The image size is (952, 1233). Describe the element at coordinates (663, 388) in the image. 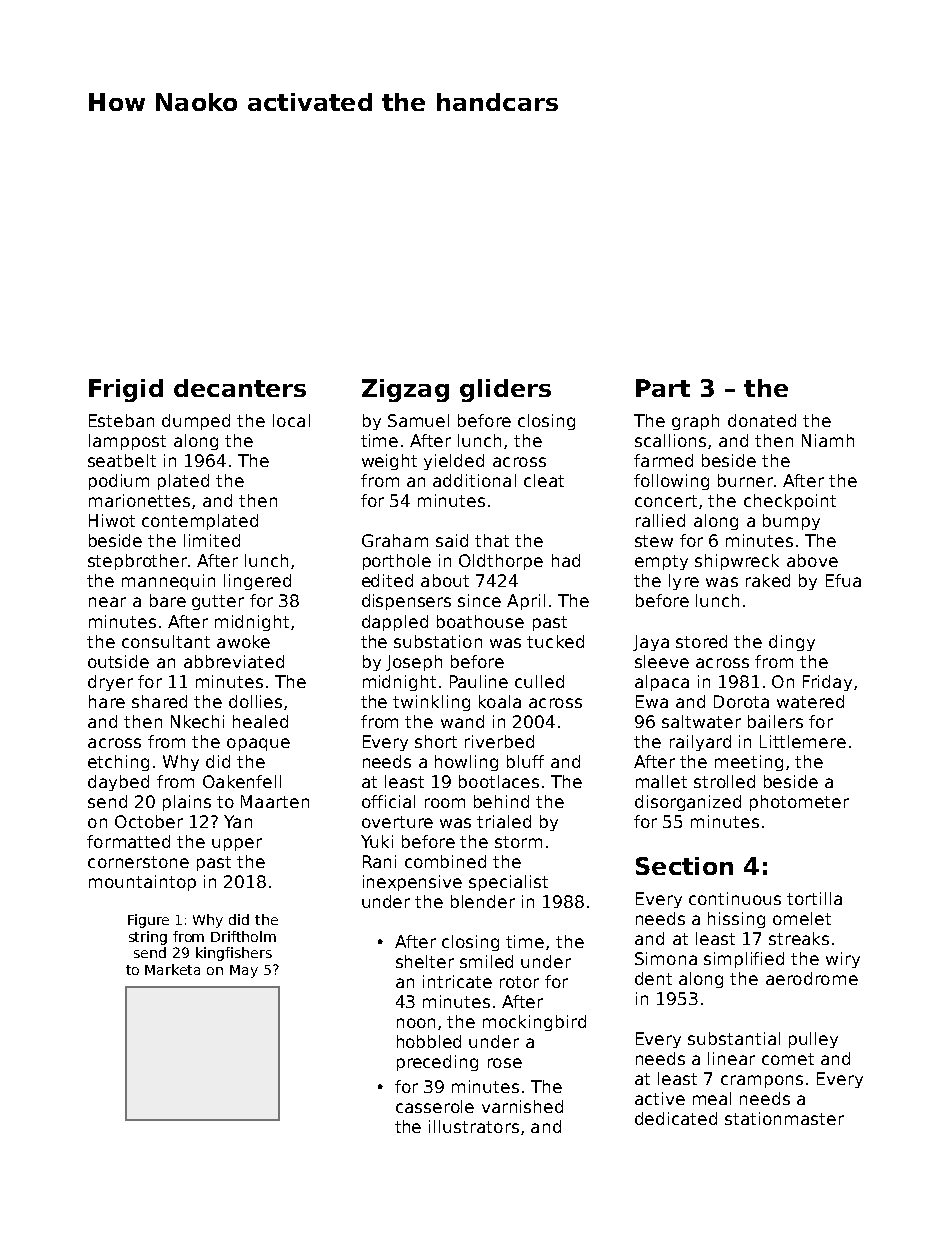

I see `Part` at that location.
